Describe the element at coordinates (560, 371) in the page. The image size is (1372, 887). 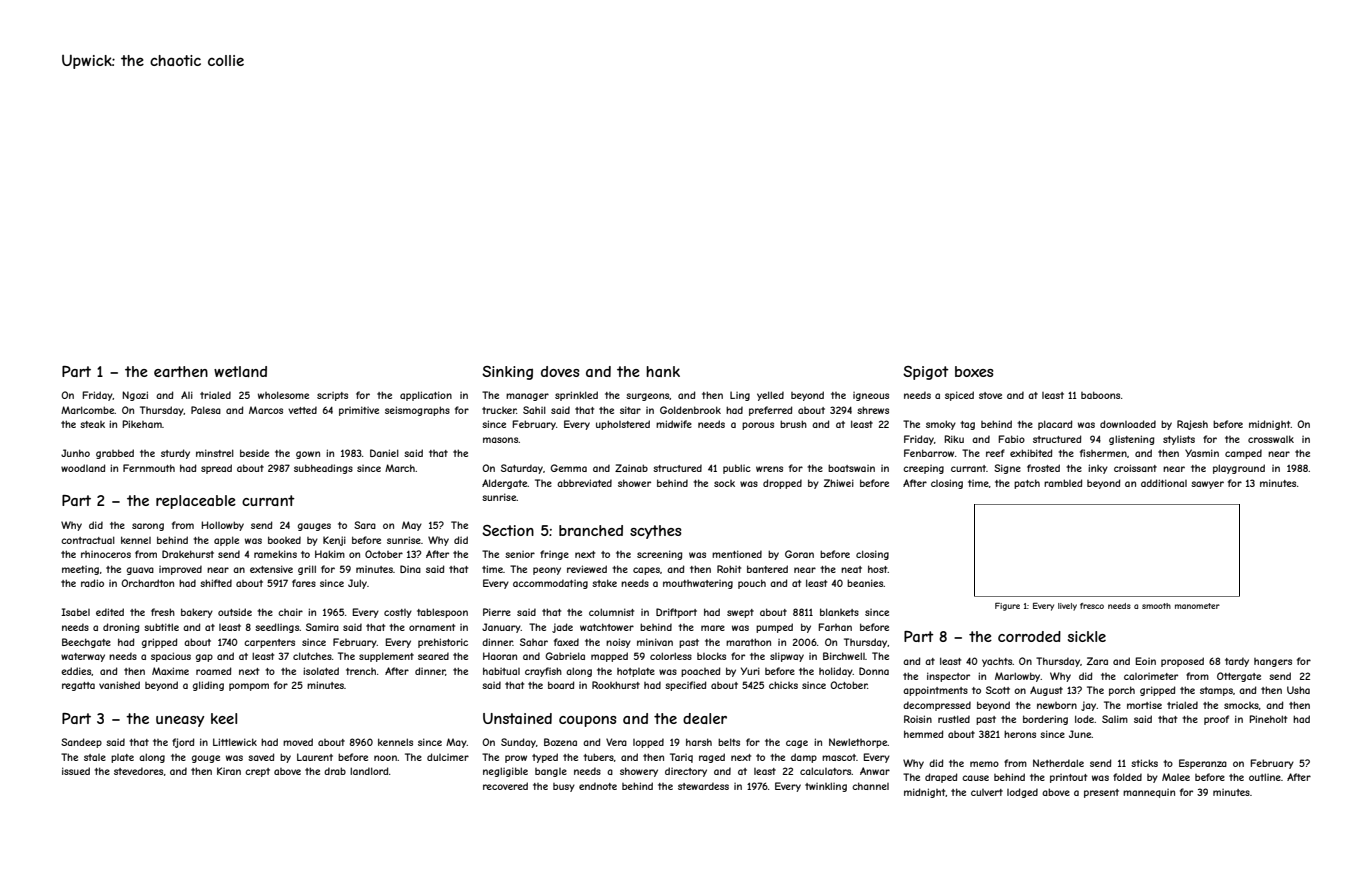
I see `doves` at that location.
